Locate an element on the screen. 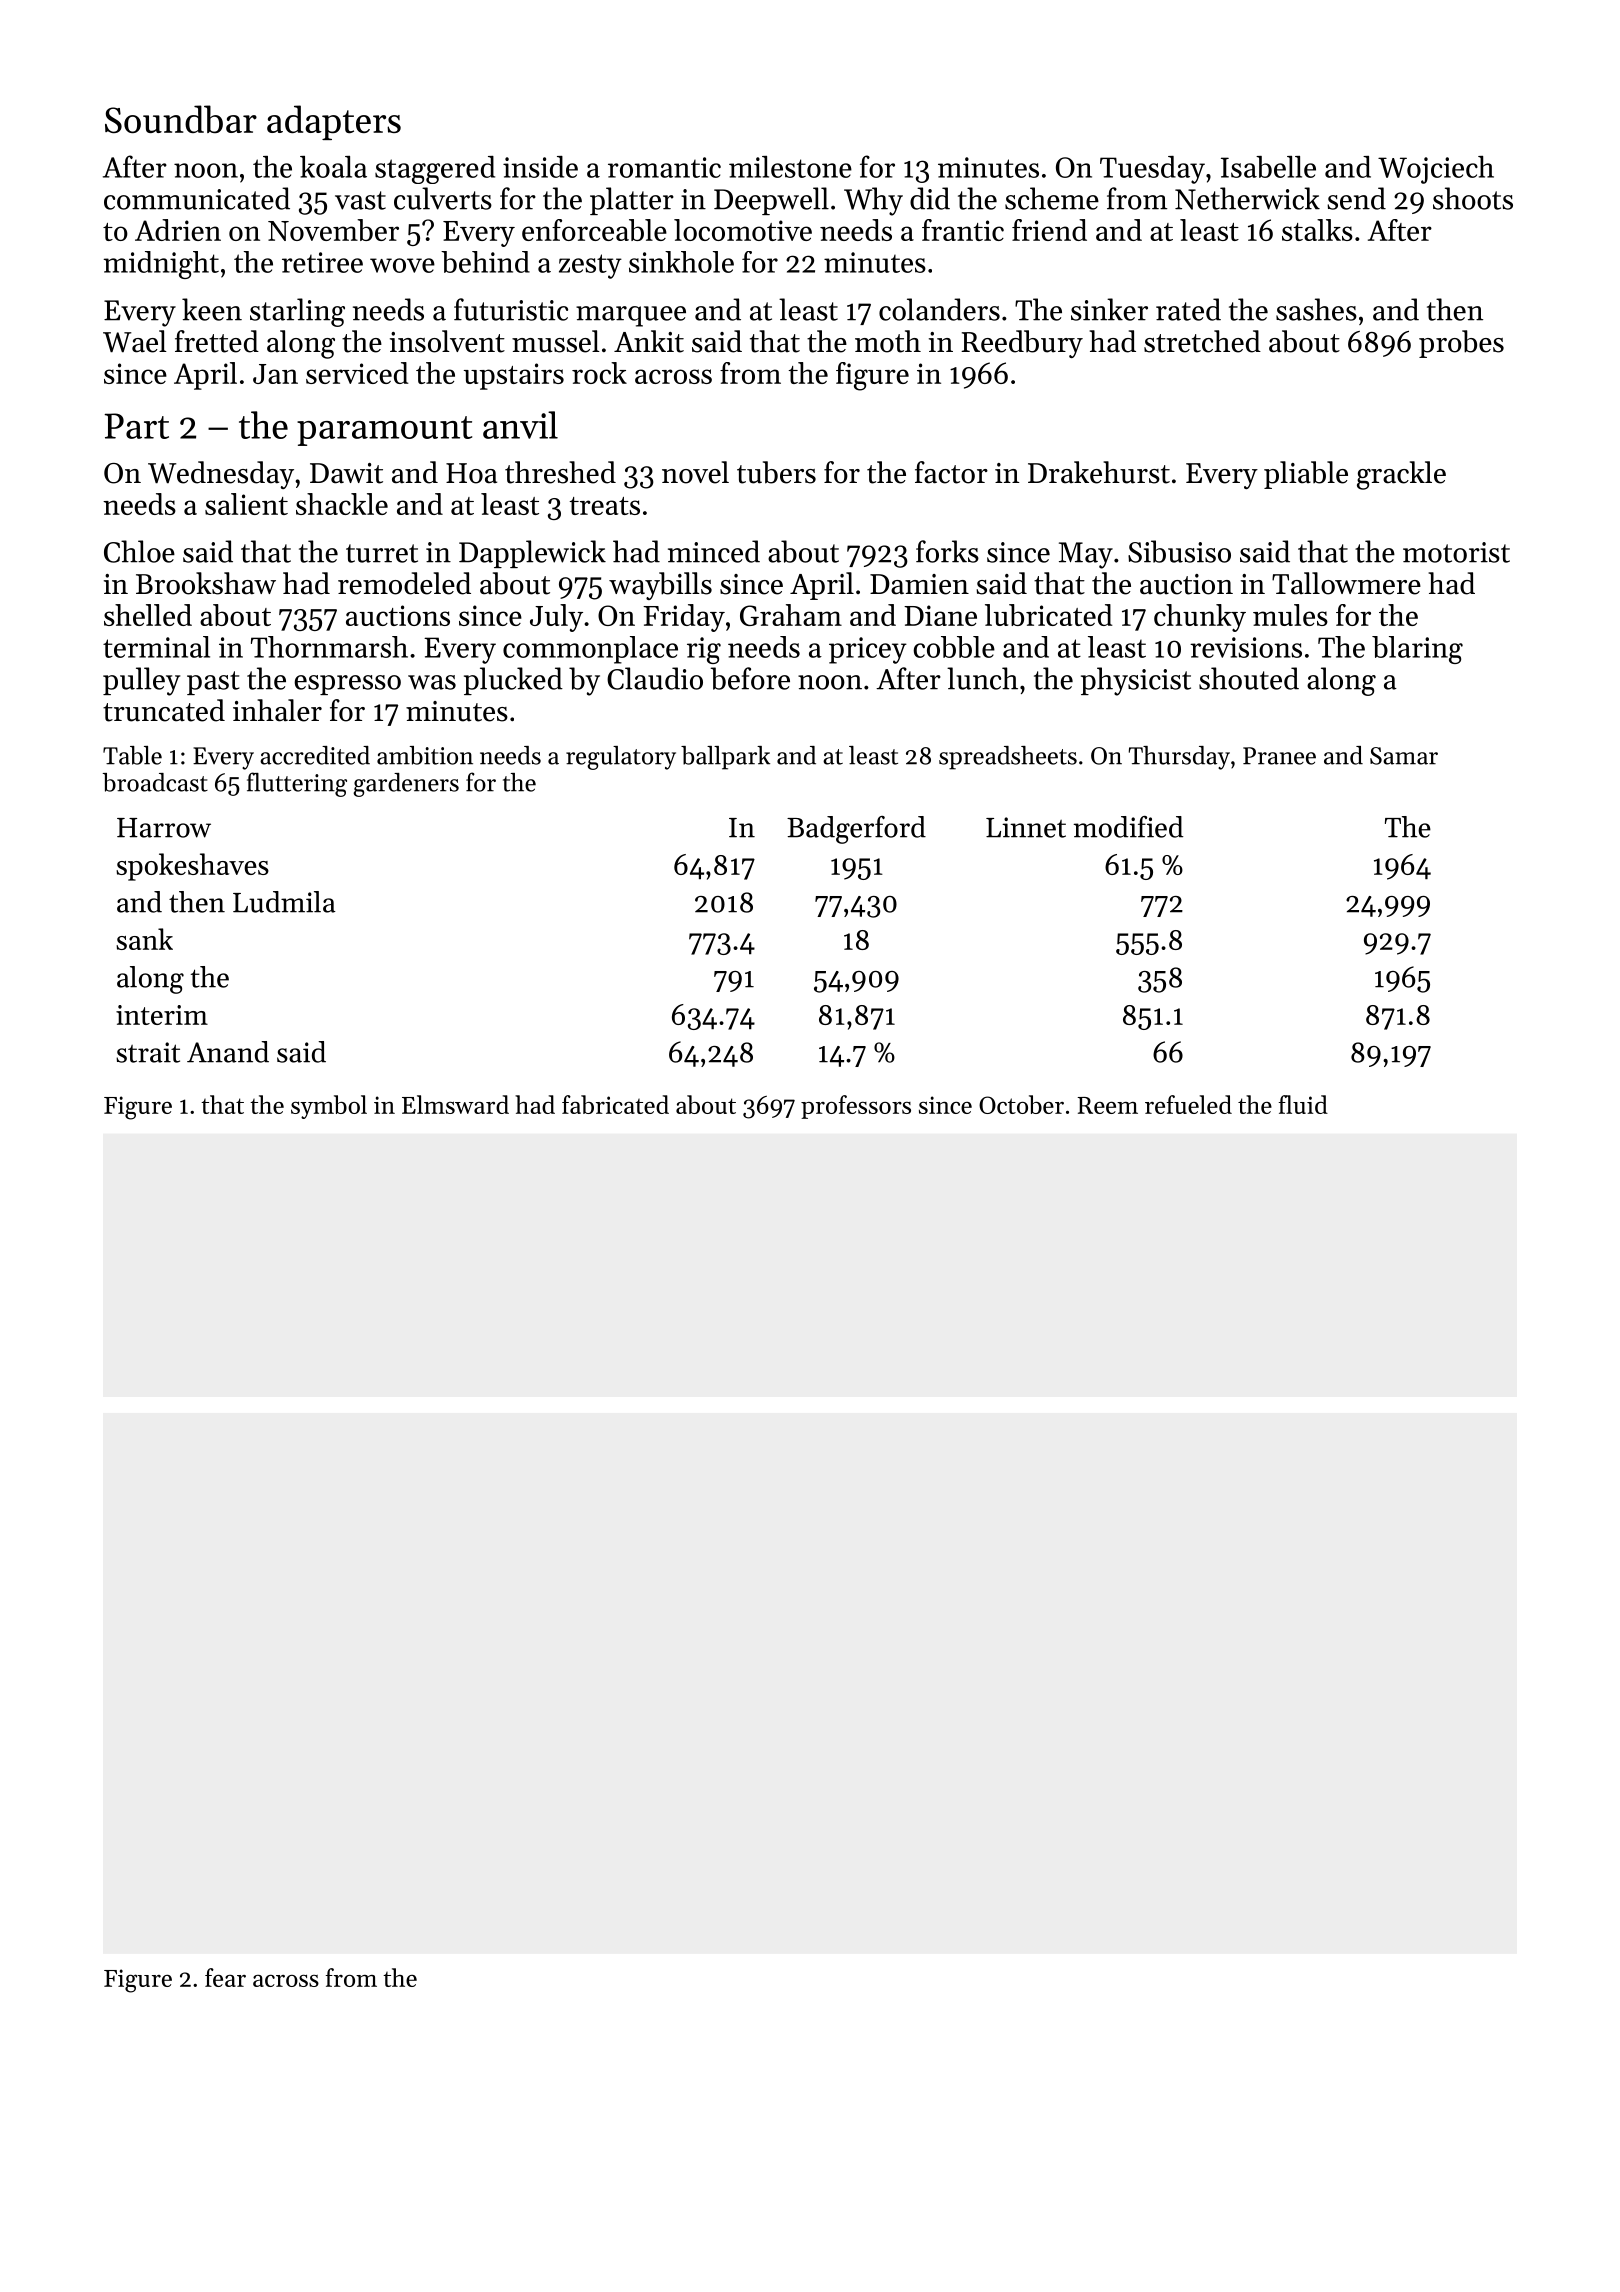 The width and height of the screenshot is (1620, 2292). Sibusiso is located at coordinates (1179, 551).
